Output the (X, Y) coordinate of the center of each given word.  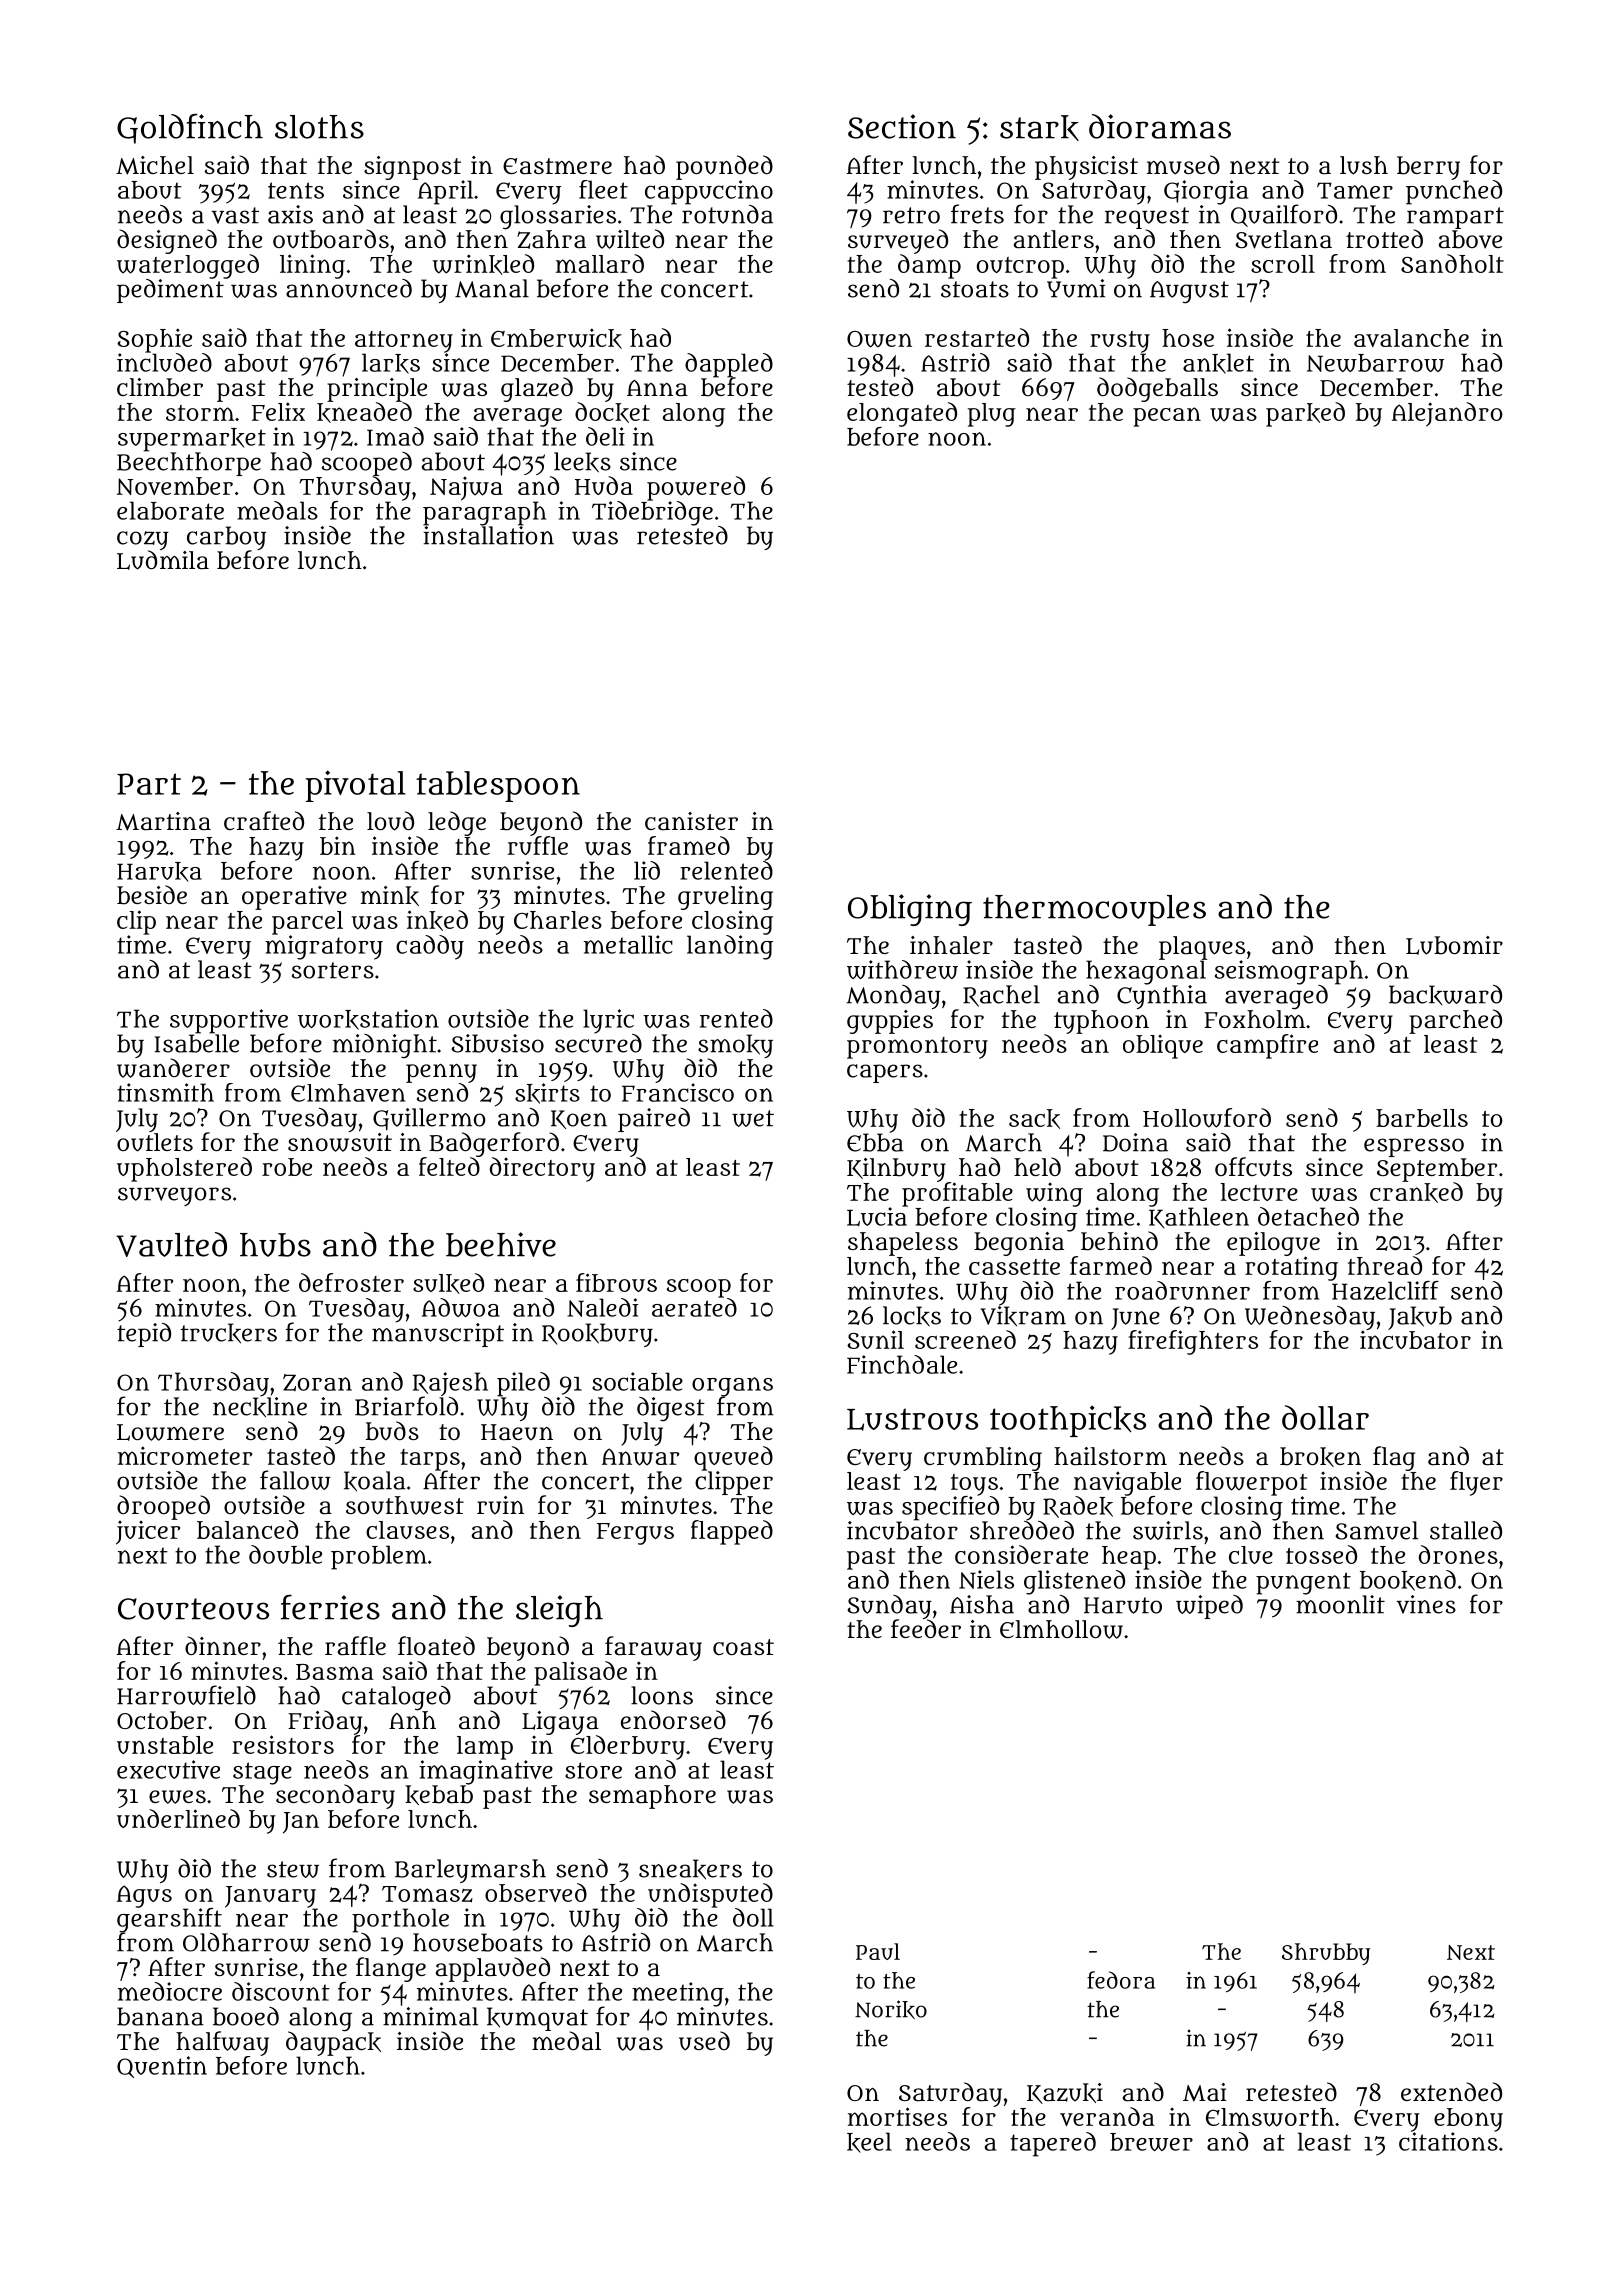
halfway (222, 2043)
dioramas (1160, 126)
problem (379, 1557)
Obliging (910, 910)
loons (662, 1695)
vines (1426, 1604)
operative (294, 898)
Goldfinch (190, 128)
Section (902, 126)
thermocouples (1094, 910)
